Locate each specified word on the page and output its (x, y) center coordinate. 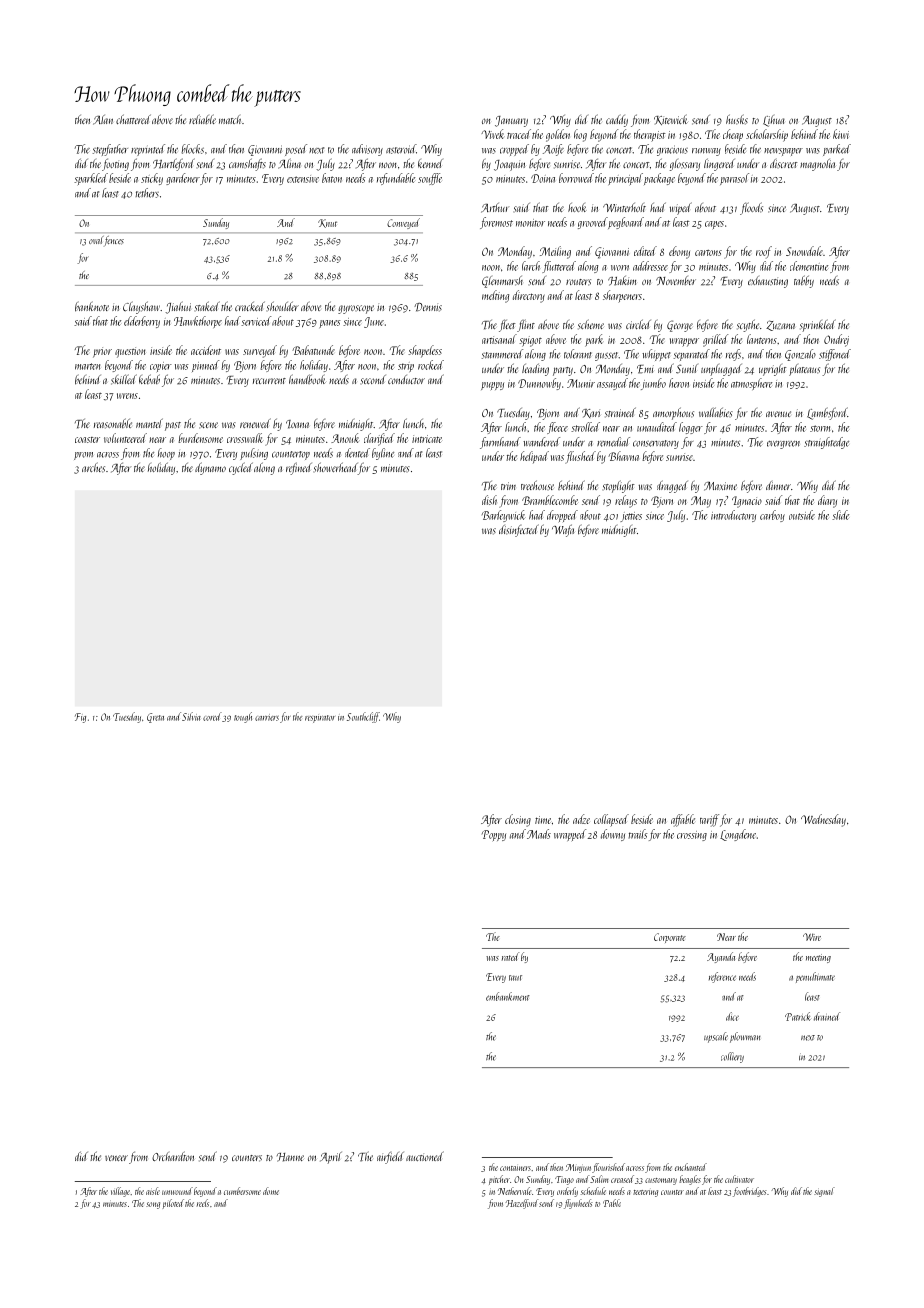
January (511, 121)
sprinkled (818, 325)
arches (93, 467)
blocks (192, 149)
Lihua (774, 121)
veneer (116, 1158)
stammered (502, 354)
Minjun (578, 1168)
